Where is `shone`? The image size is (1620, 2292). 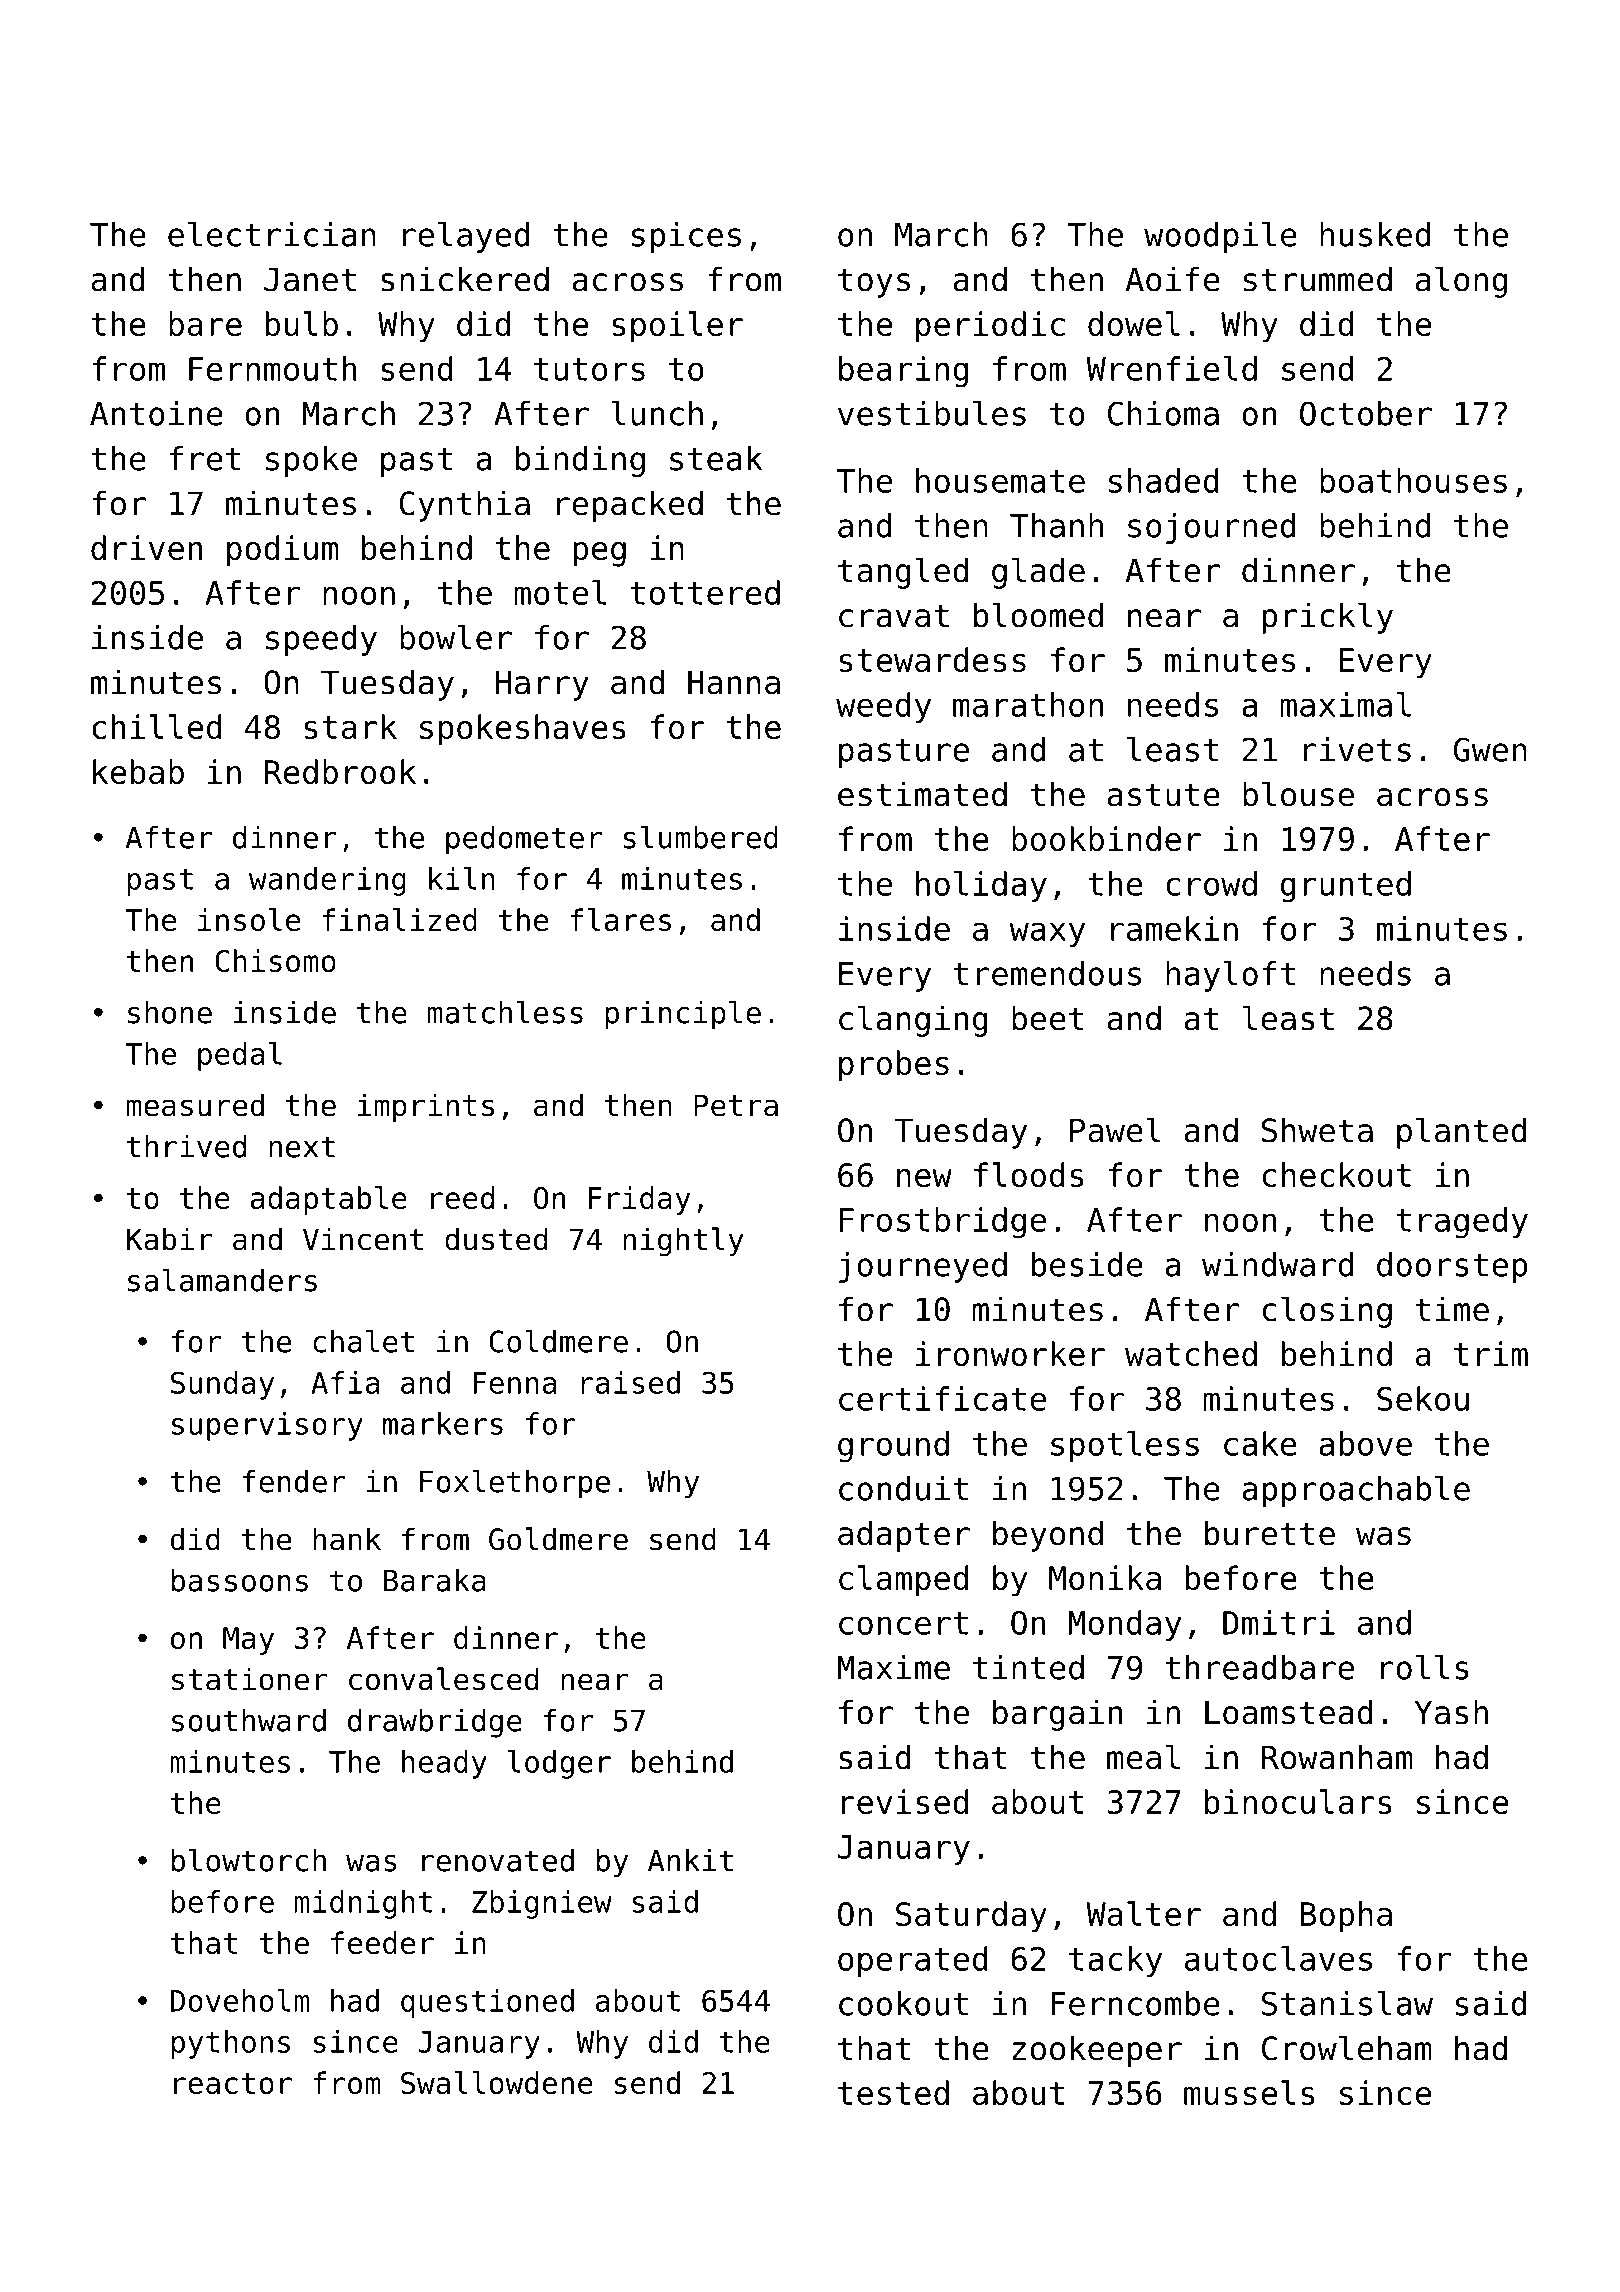 shone is located at coordinates (170, 1012).
